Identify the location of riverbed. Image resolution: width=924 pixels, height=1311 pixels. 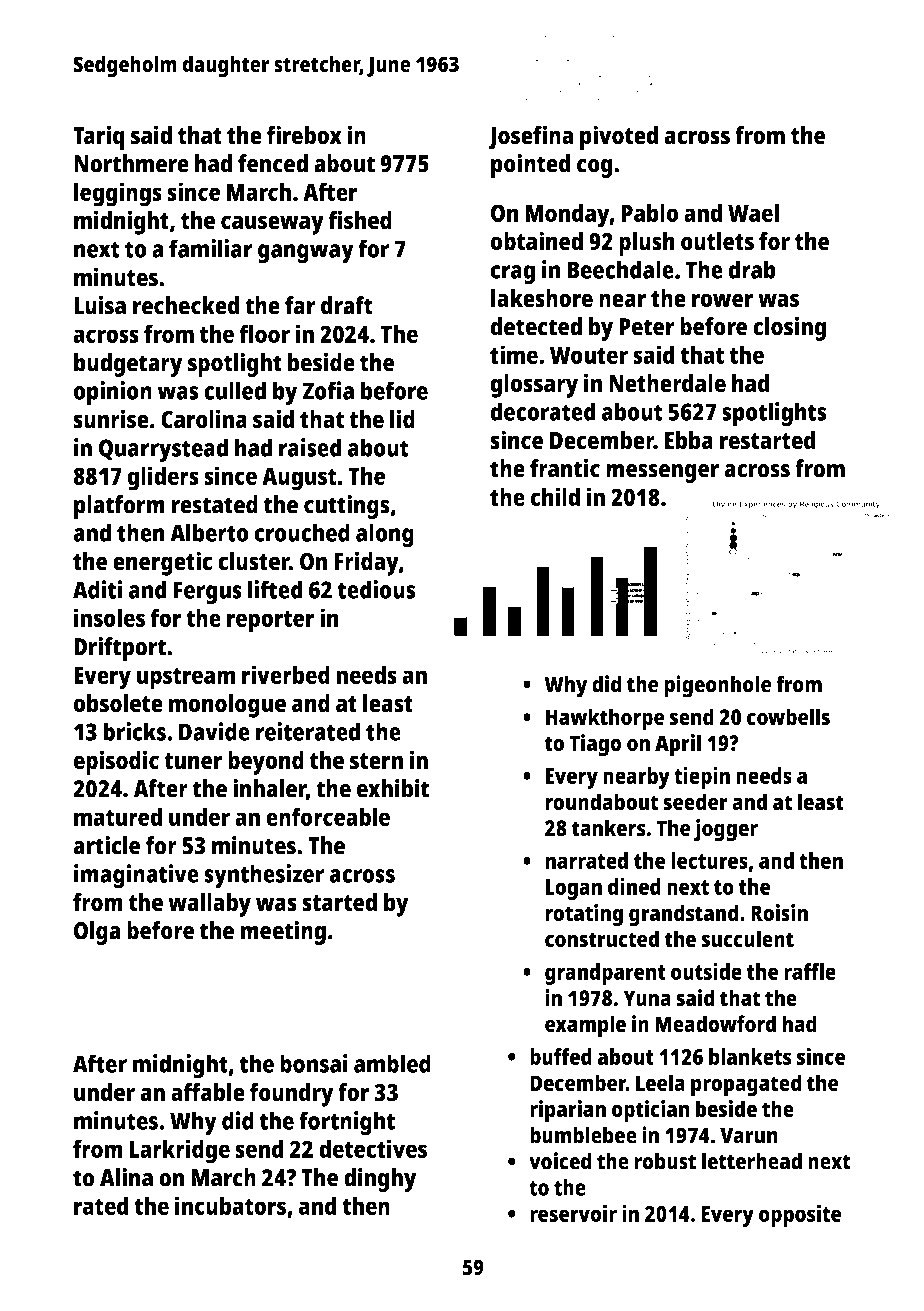
(286, 674).
